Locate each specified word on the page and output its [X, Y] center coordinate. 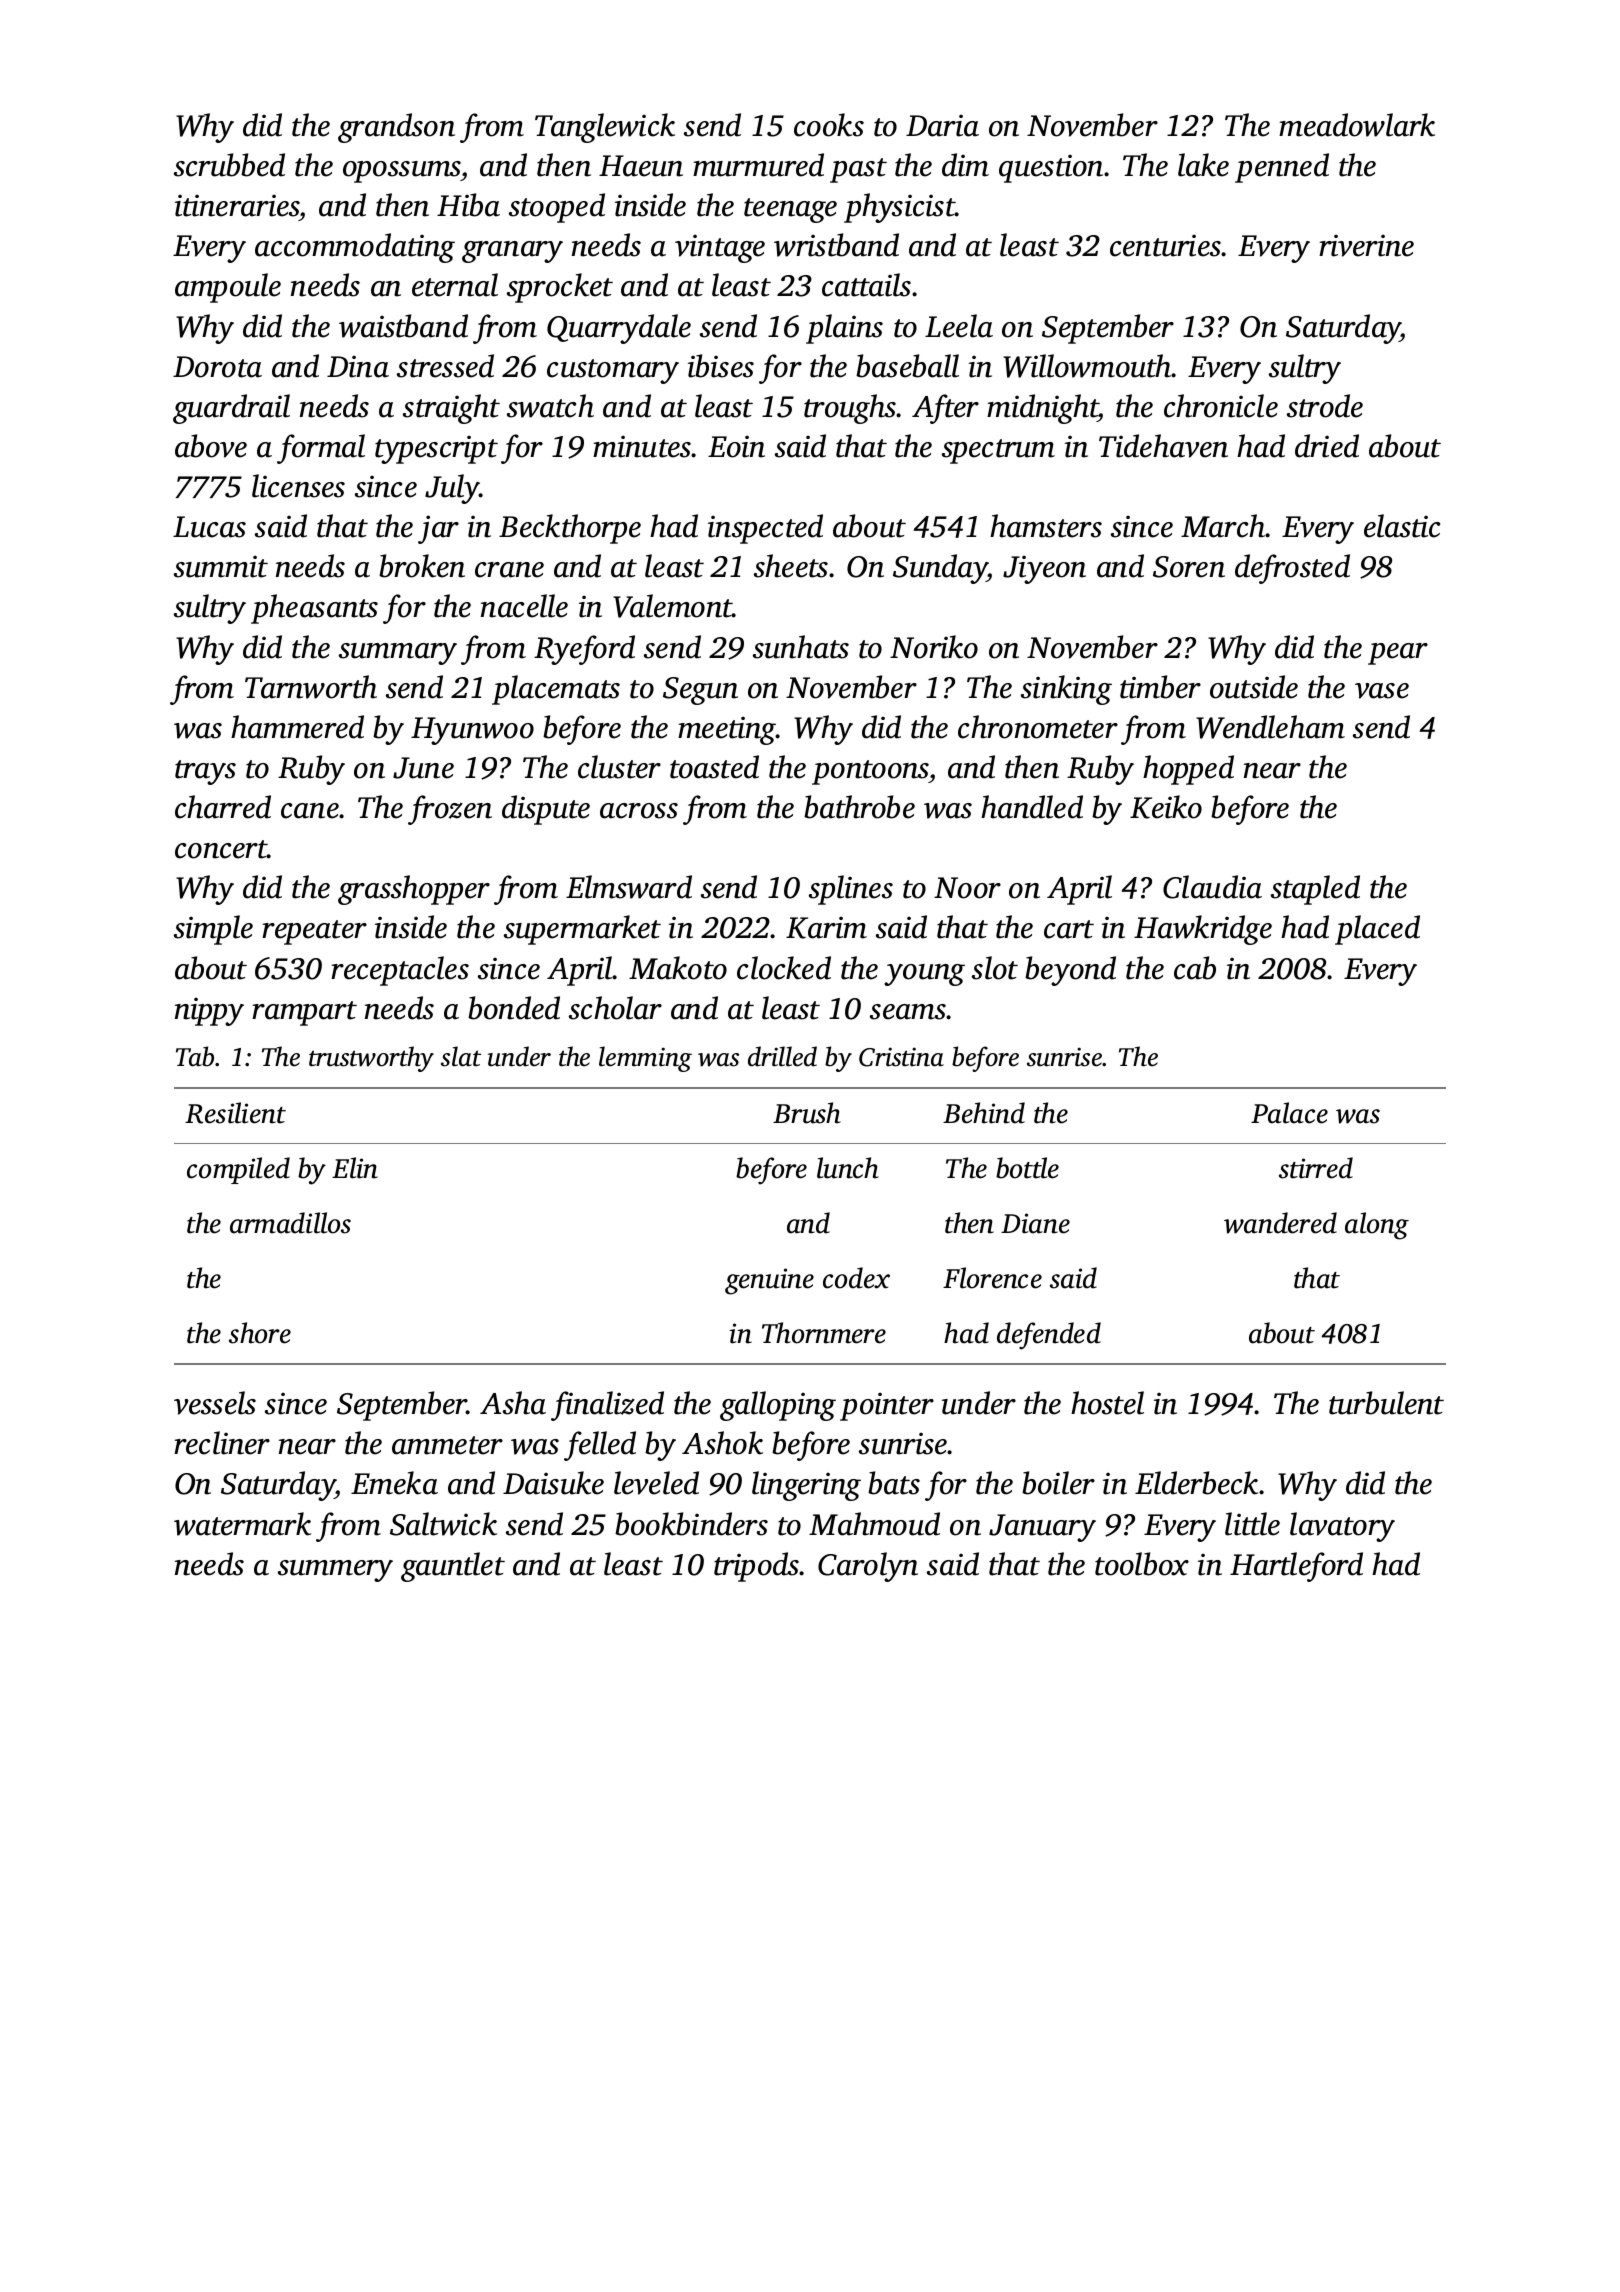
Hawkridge [1203, 930]
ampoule [228, 288]
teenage [790, 210]
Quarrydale [619, 329]
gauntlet [453, 1567]
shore [260, 1333]
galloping [778, 1406]
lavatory [1342, 1527]
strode [1325, 406]
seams [908, 1012]
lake [1203, 165]
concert [221, 849]
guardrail [231, 409]
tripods [757, 1567]
